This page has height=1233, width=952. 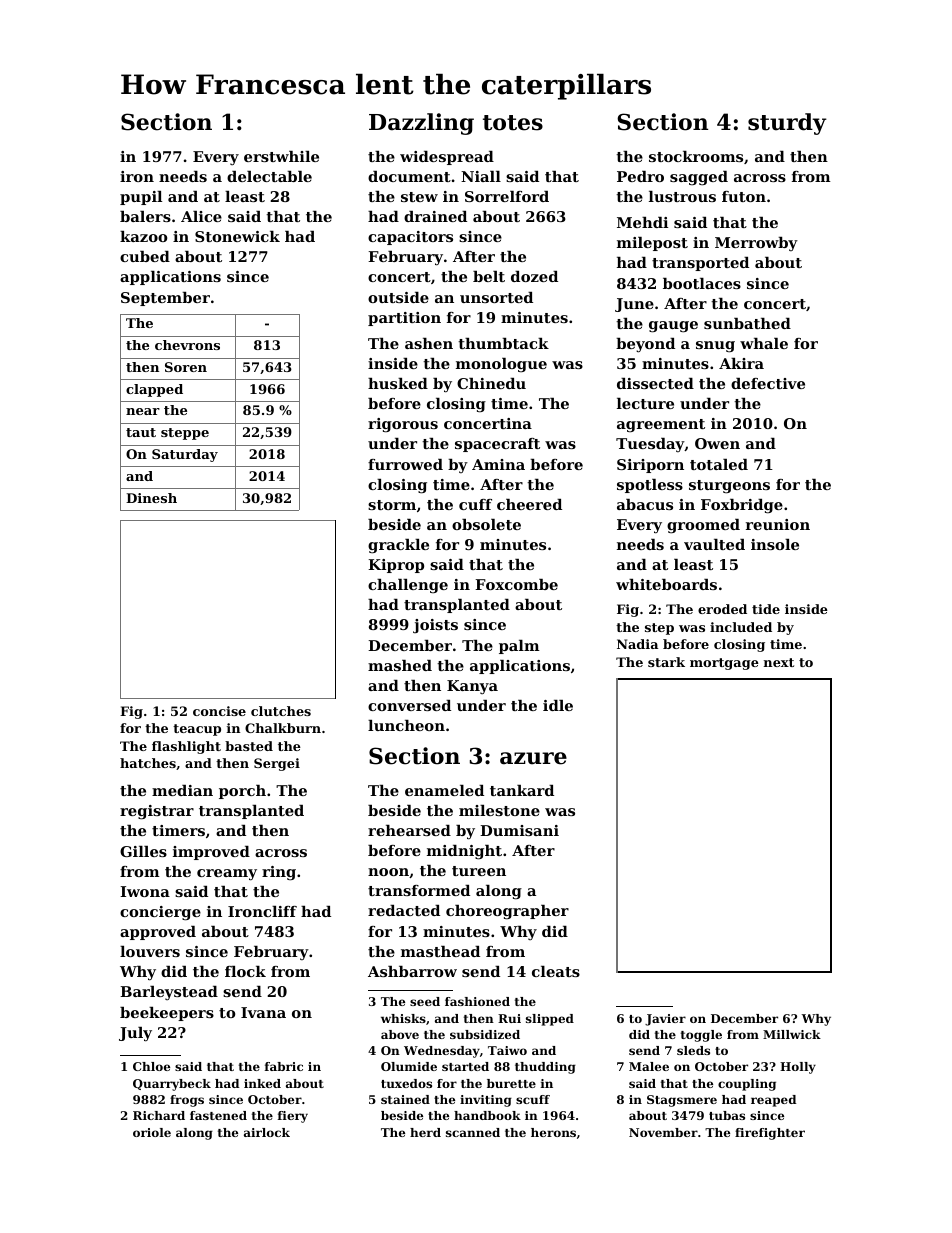 I want to click on storm, so click(x=392, y=505).
